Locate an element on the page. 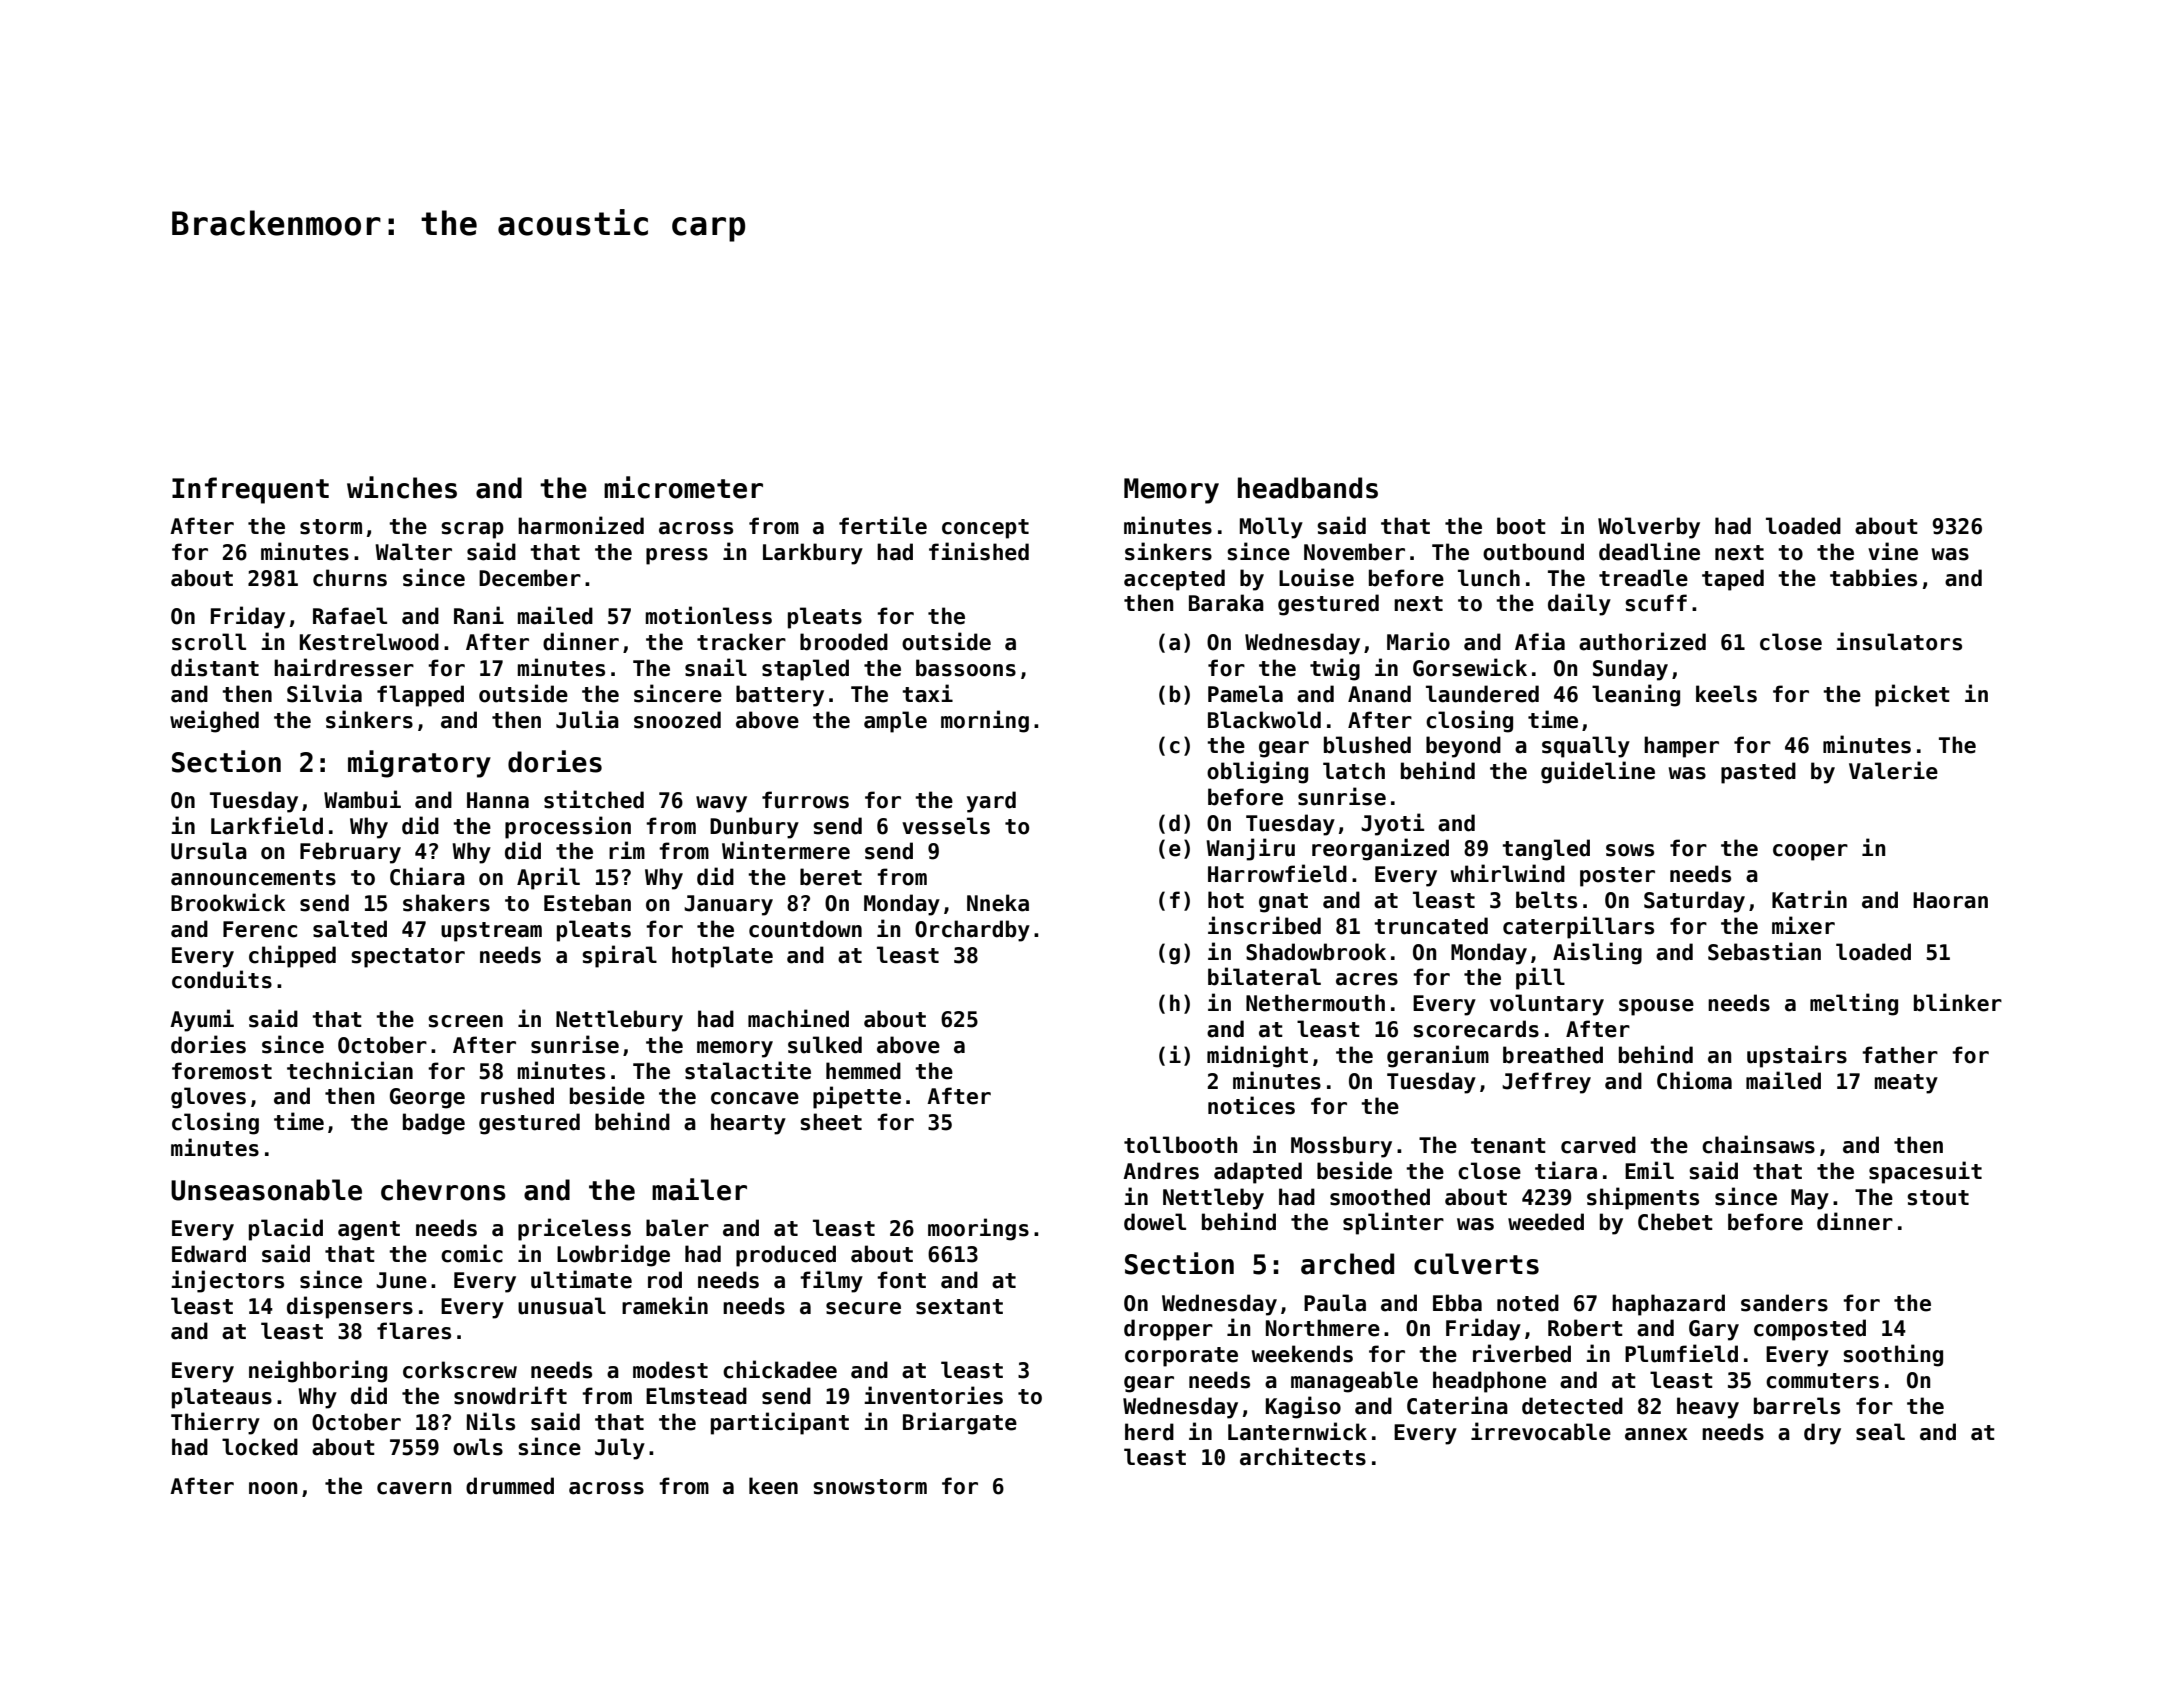 This image has width=2178, height=1683. keen is located at coordinates (773, 1486).
